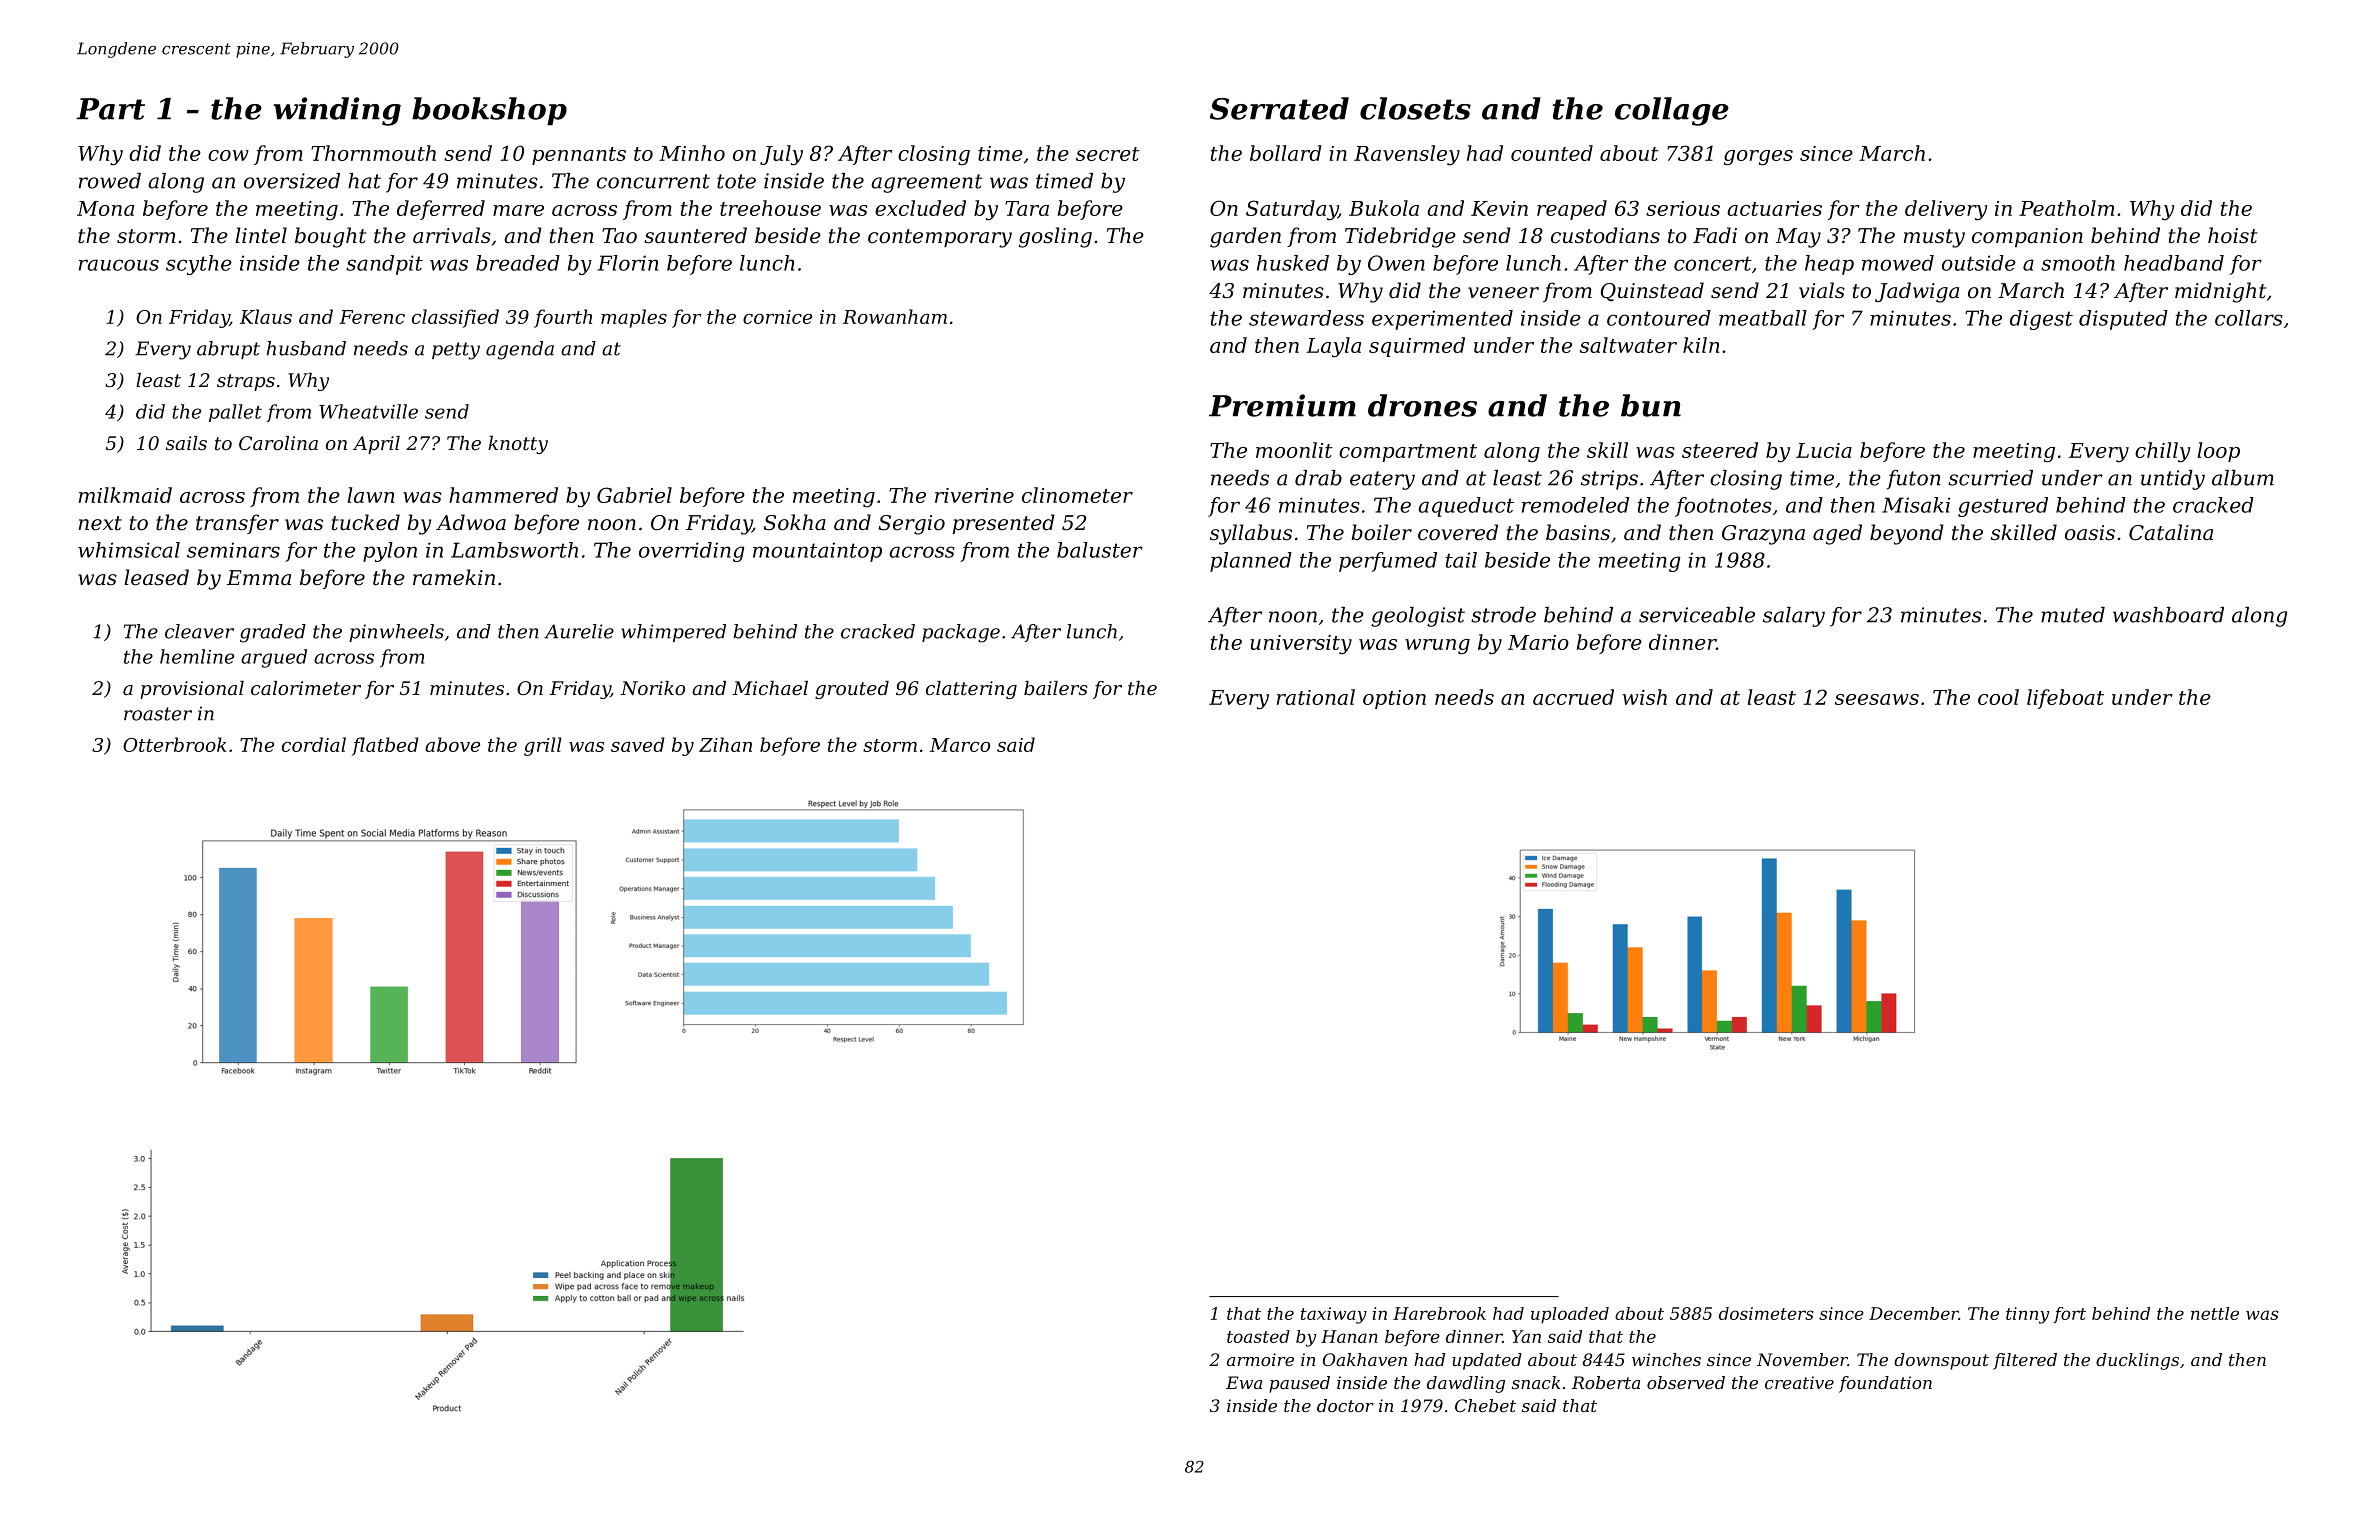 This document has height=1533, width=2369. What do you see at coordinates (1299, 1384) in the document?
I see `paused` at bounding box center [1299, 1384].
